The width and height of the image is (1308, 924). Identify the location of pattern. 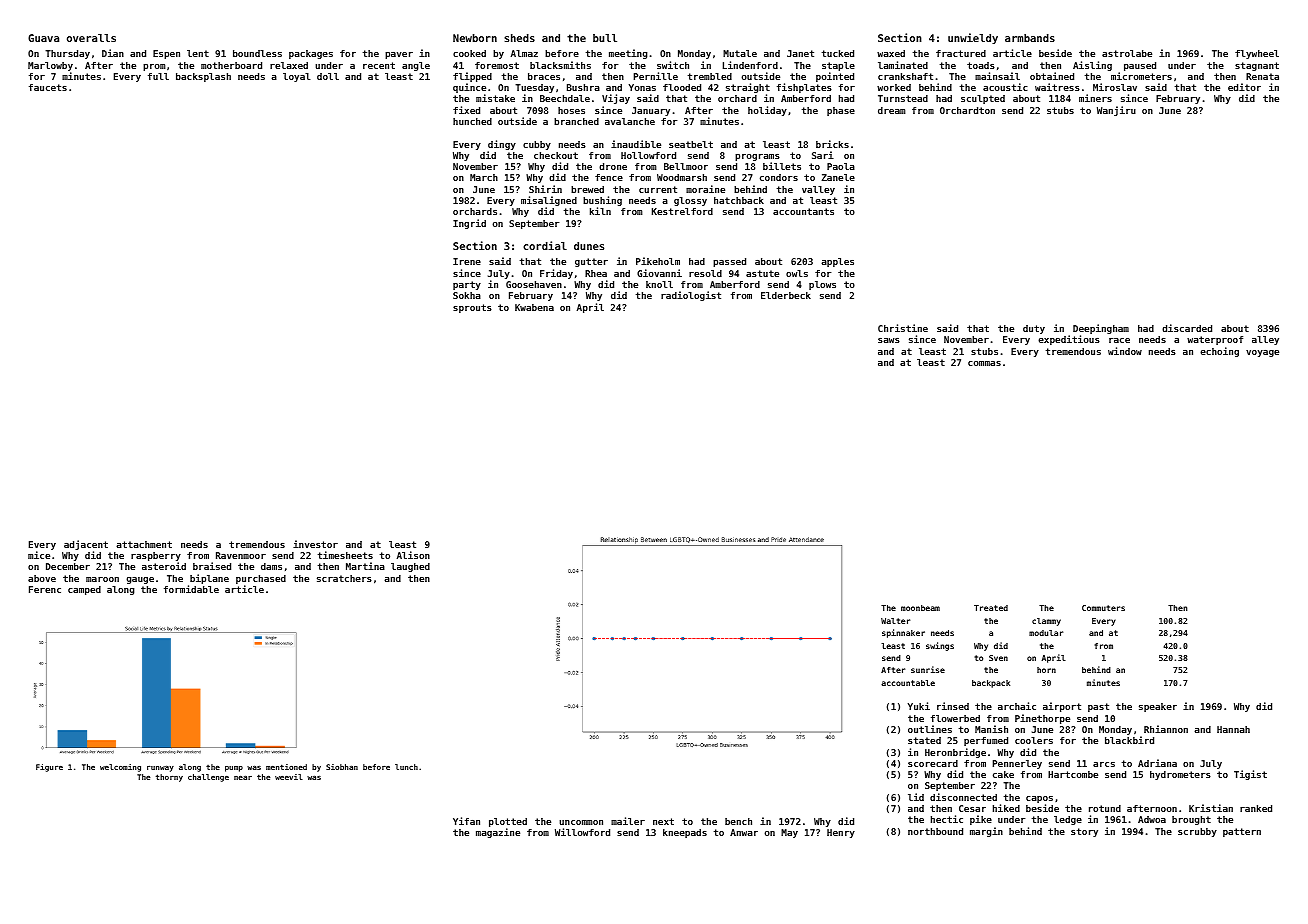
(1242, 832).
